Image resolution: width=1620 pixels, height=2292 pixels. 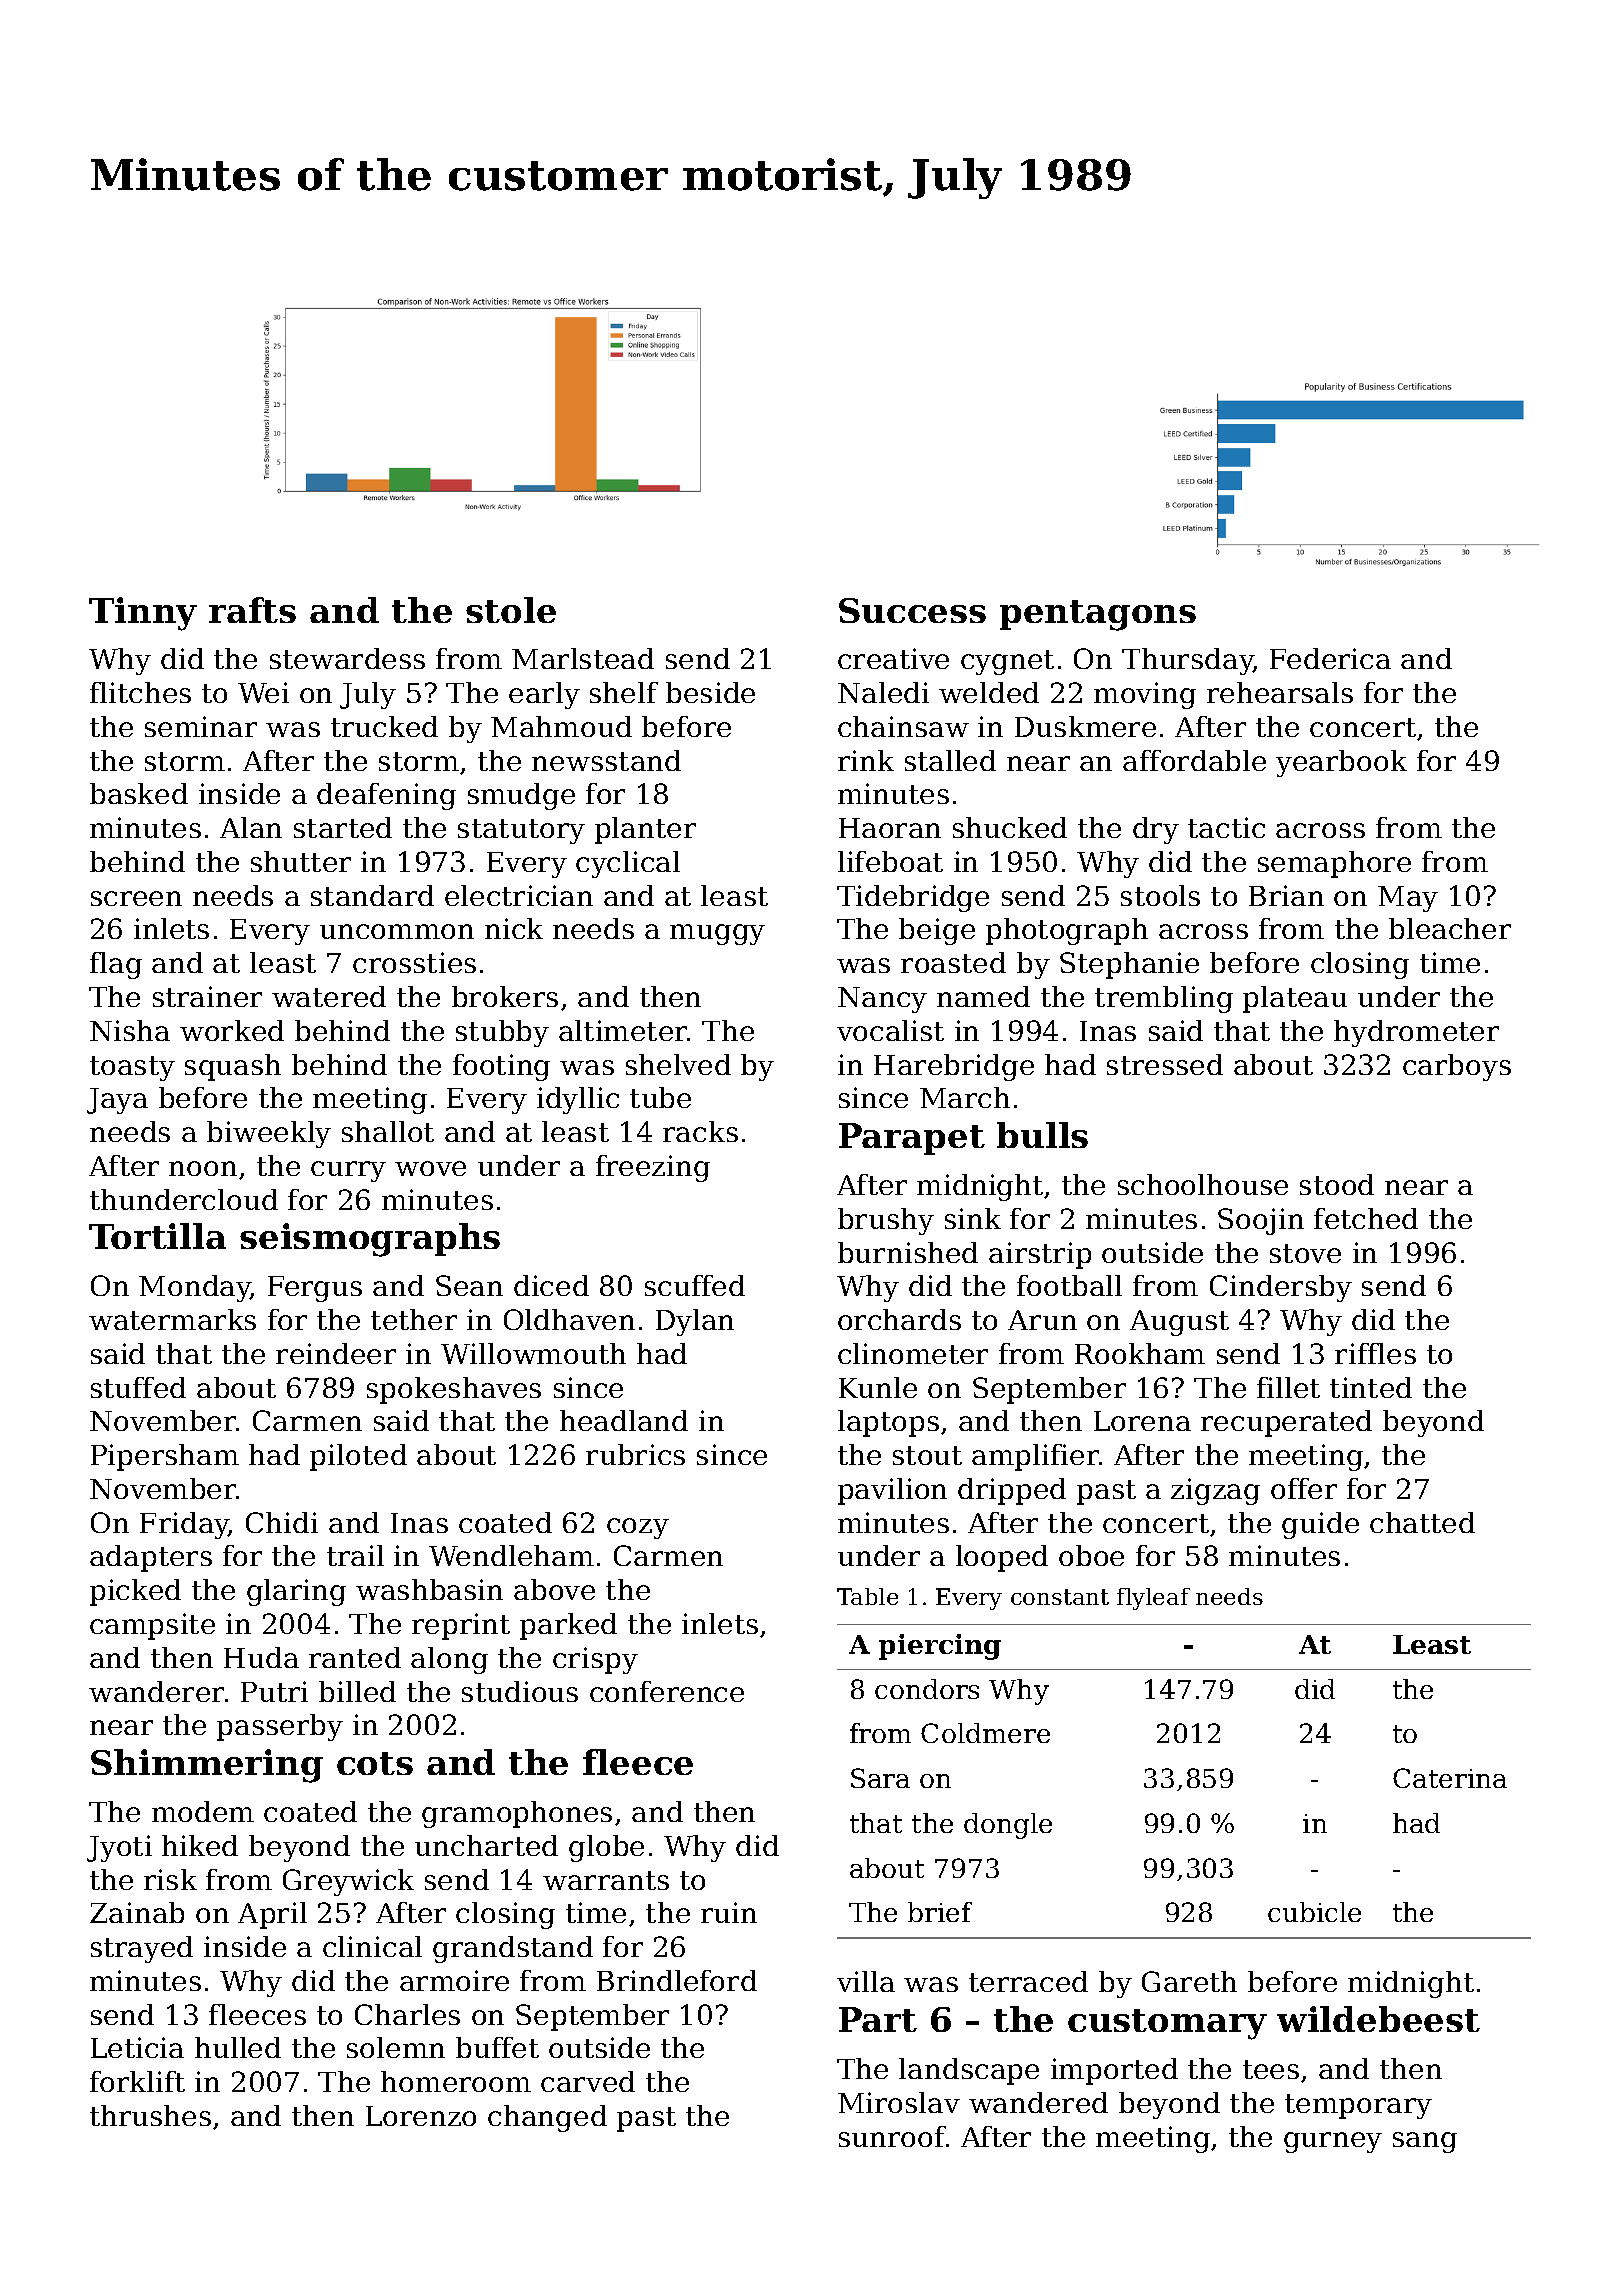 What do you see at coordinates (252, 610) in the page?
I see `rafts` at bounding box center [252, 610].
